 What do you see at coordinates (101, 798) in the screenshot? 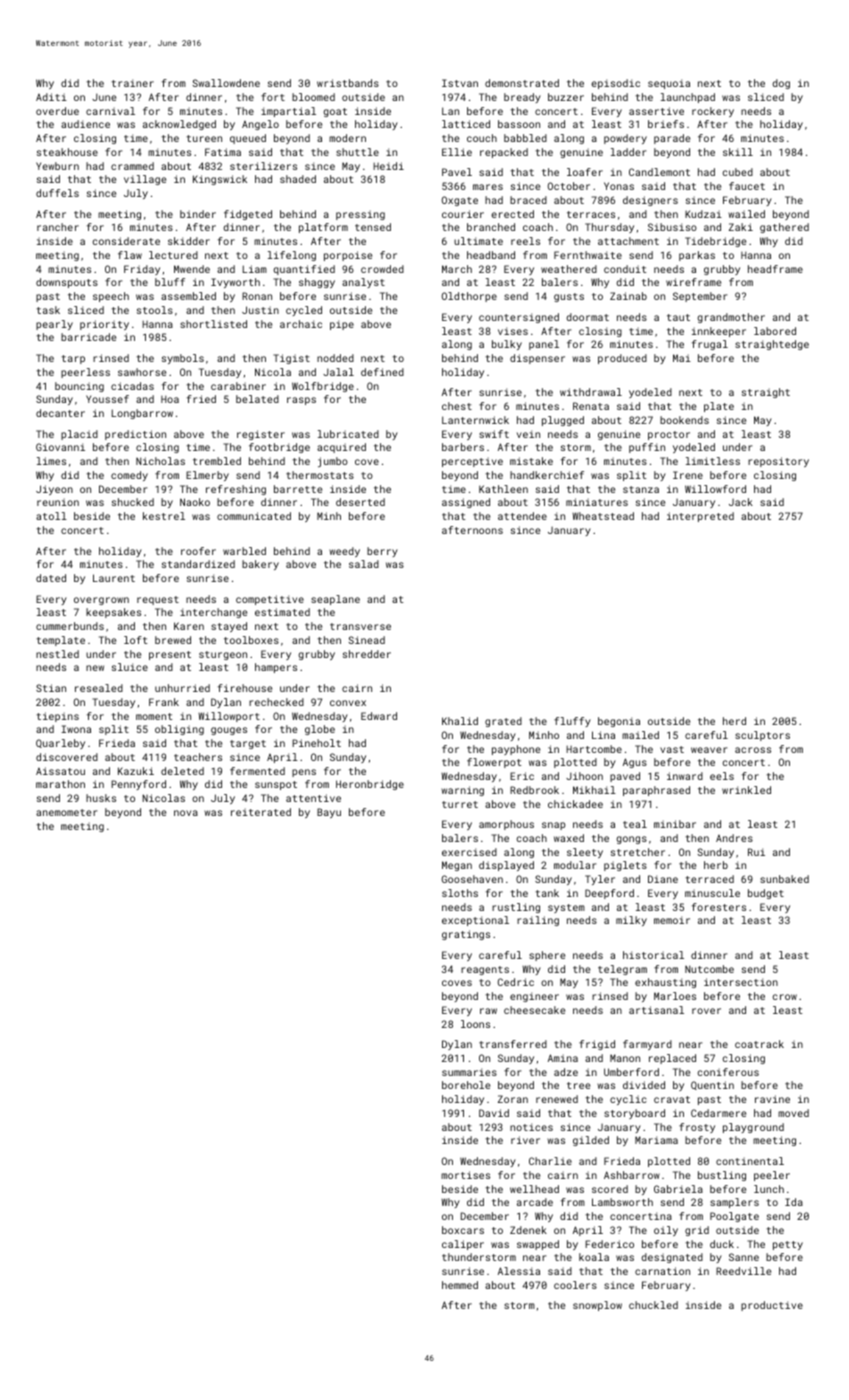
I see `husks` at bounding box center [101, 798].
